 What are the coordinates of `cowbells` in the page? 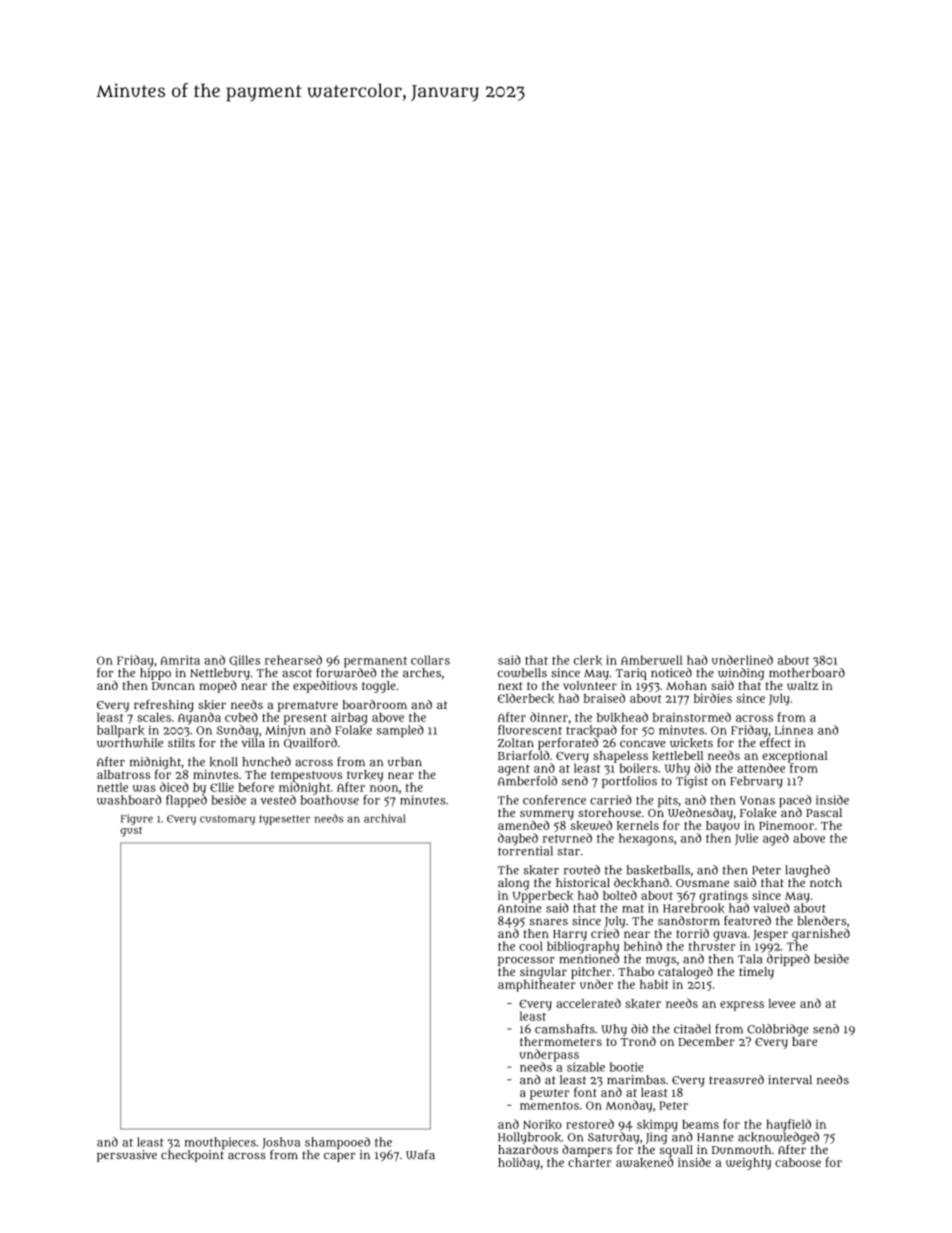 It's located at (522, 673).
